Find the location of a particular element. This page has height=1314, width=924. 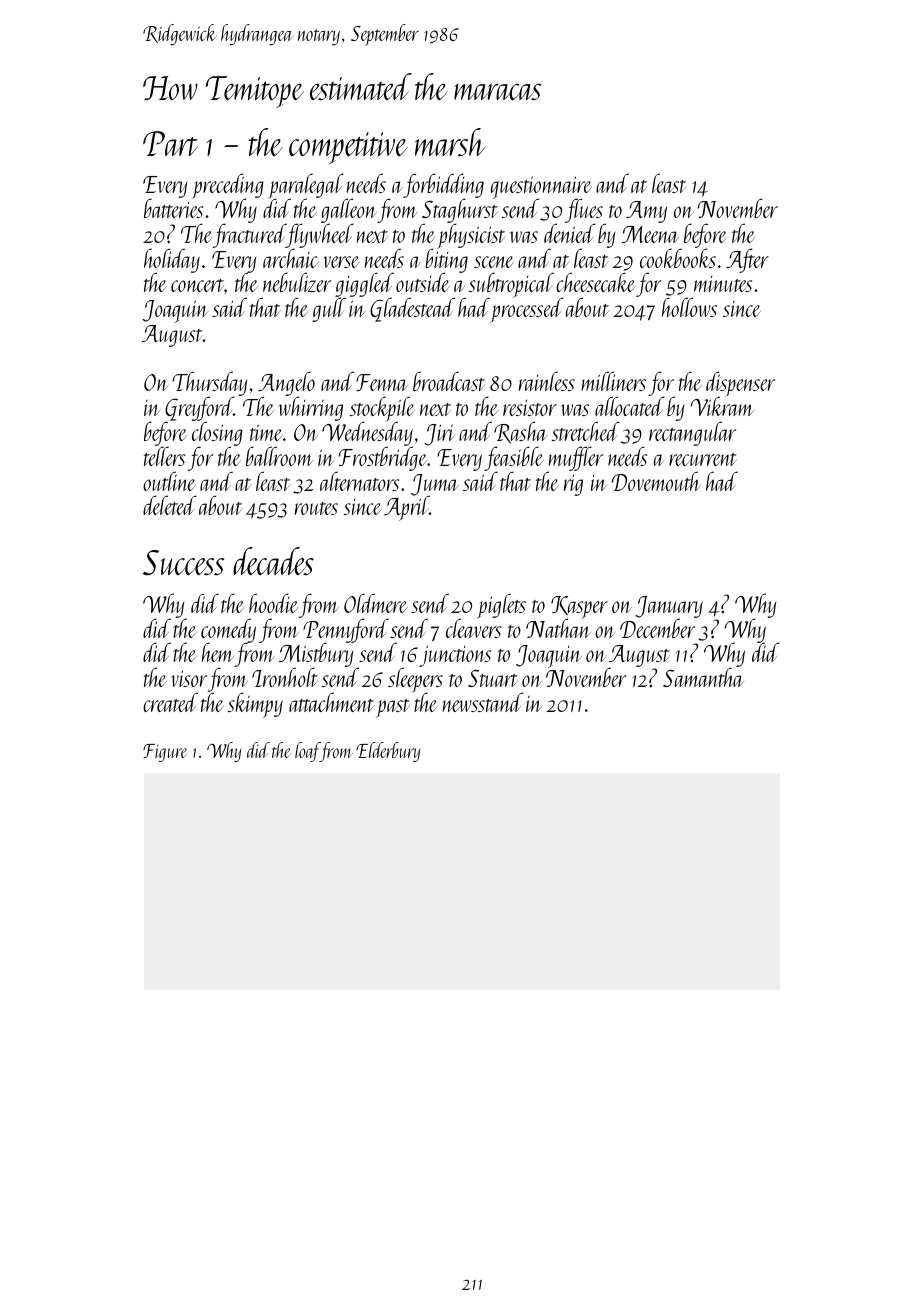

Figure is located at coordinates (165, 753).
